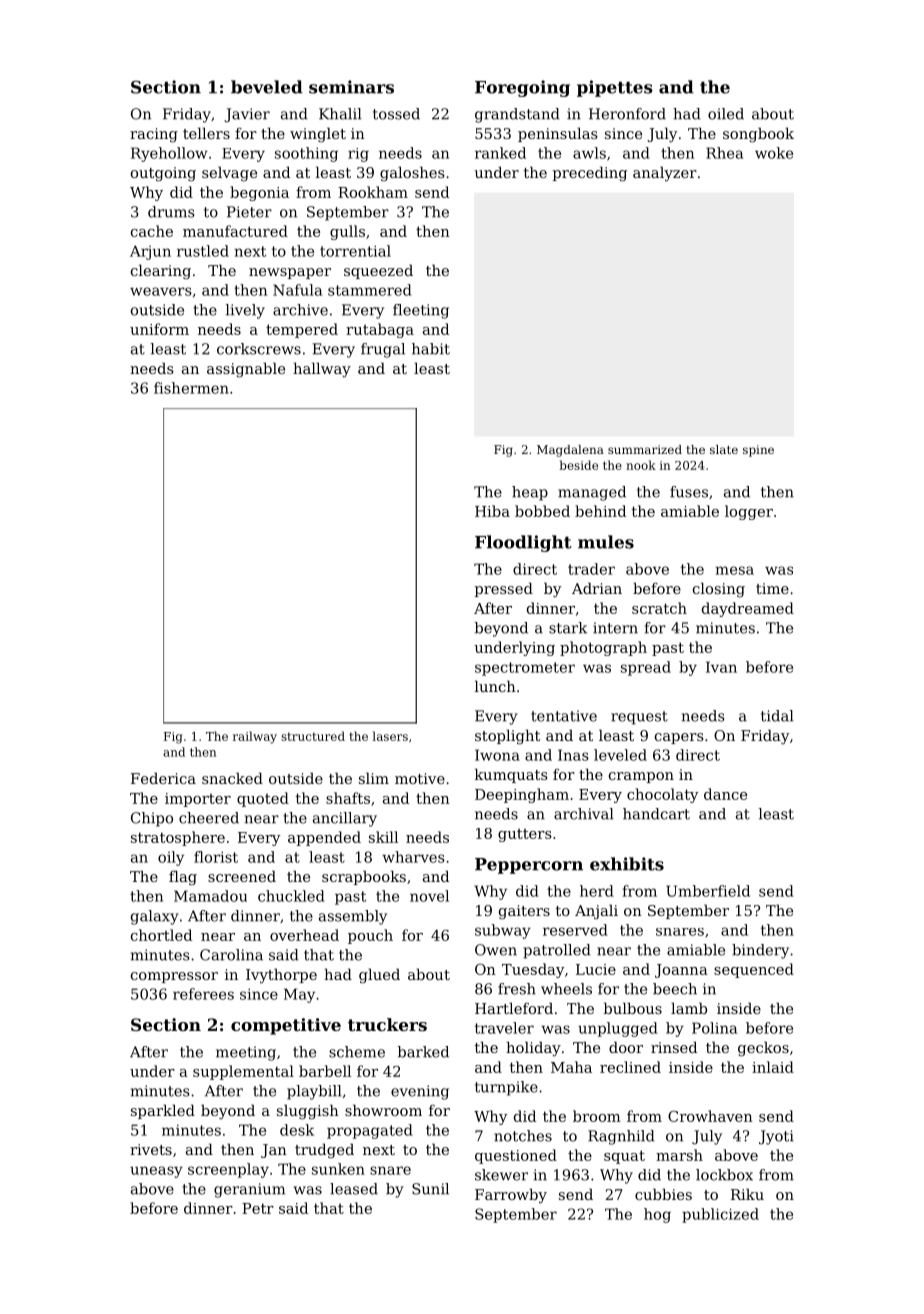 This page has height=1314, width=924. Describe the element at coordinates (421, 311) in the page. I see `fleeting` at that location.
